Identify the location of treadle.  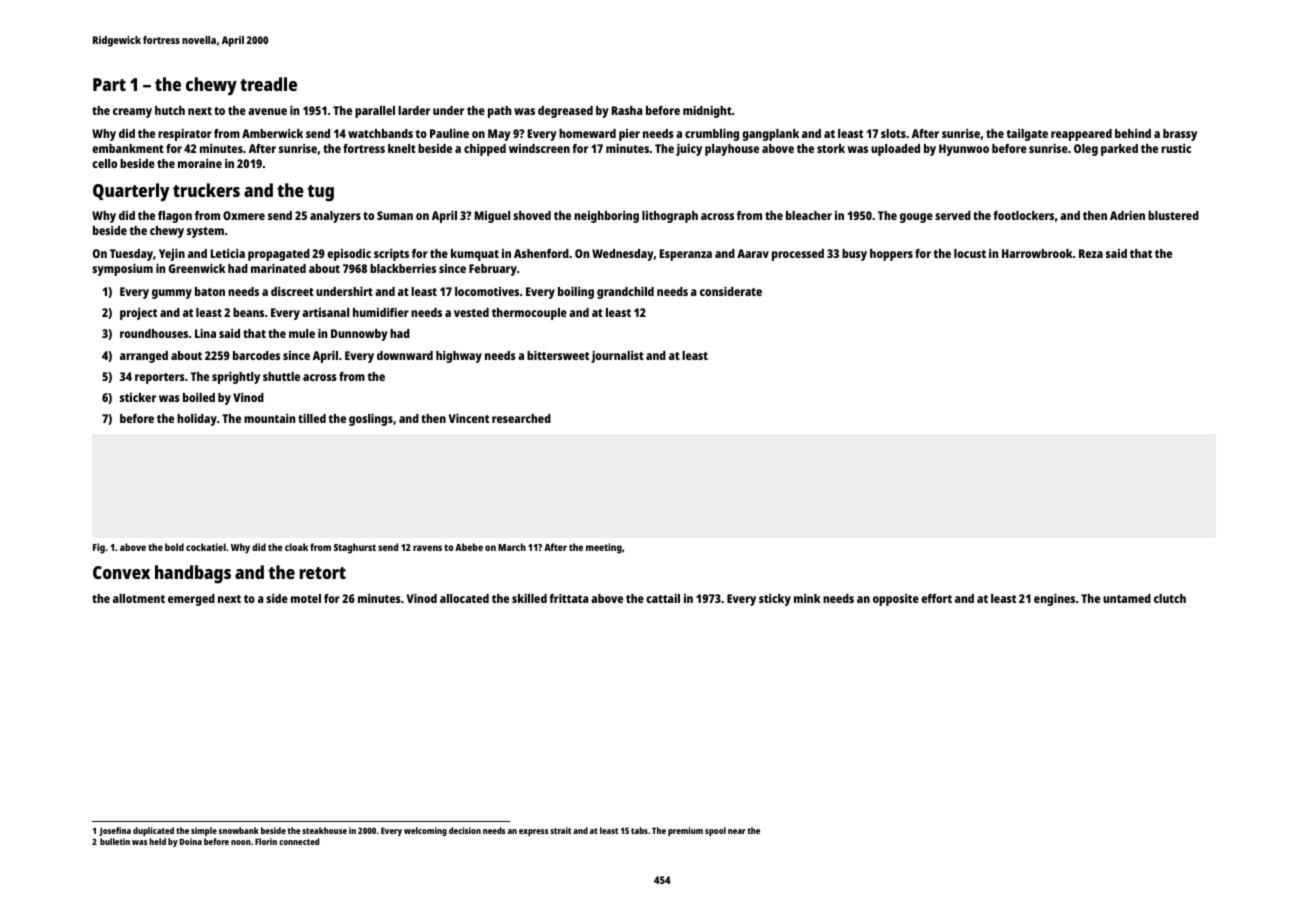
(268, 84).
